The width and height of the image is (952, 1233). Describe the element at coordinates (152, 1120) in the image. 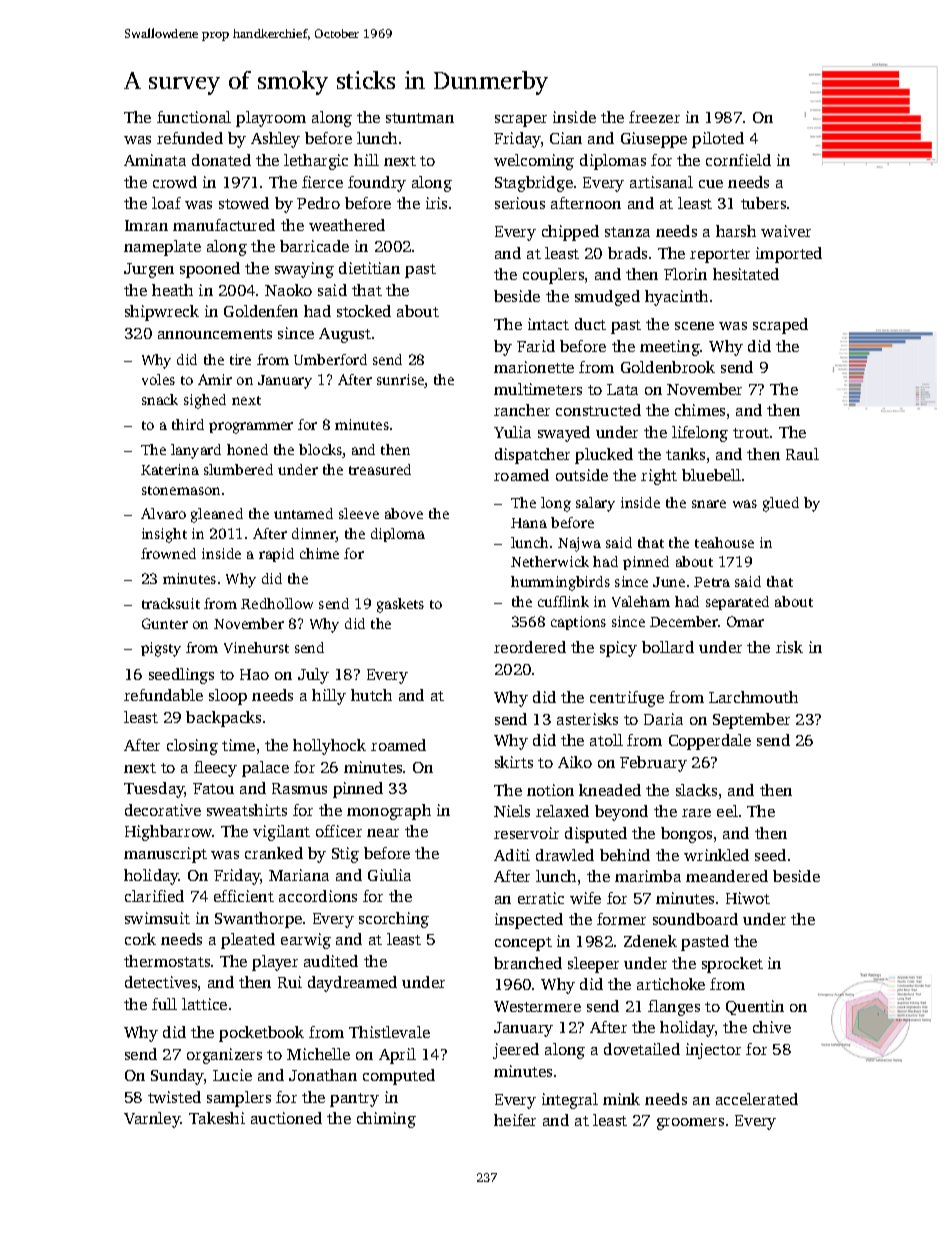

I see `Varnley` at that location.
